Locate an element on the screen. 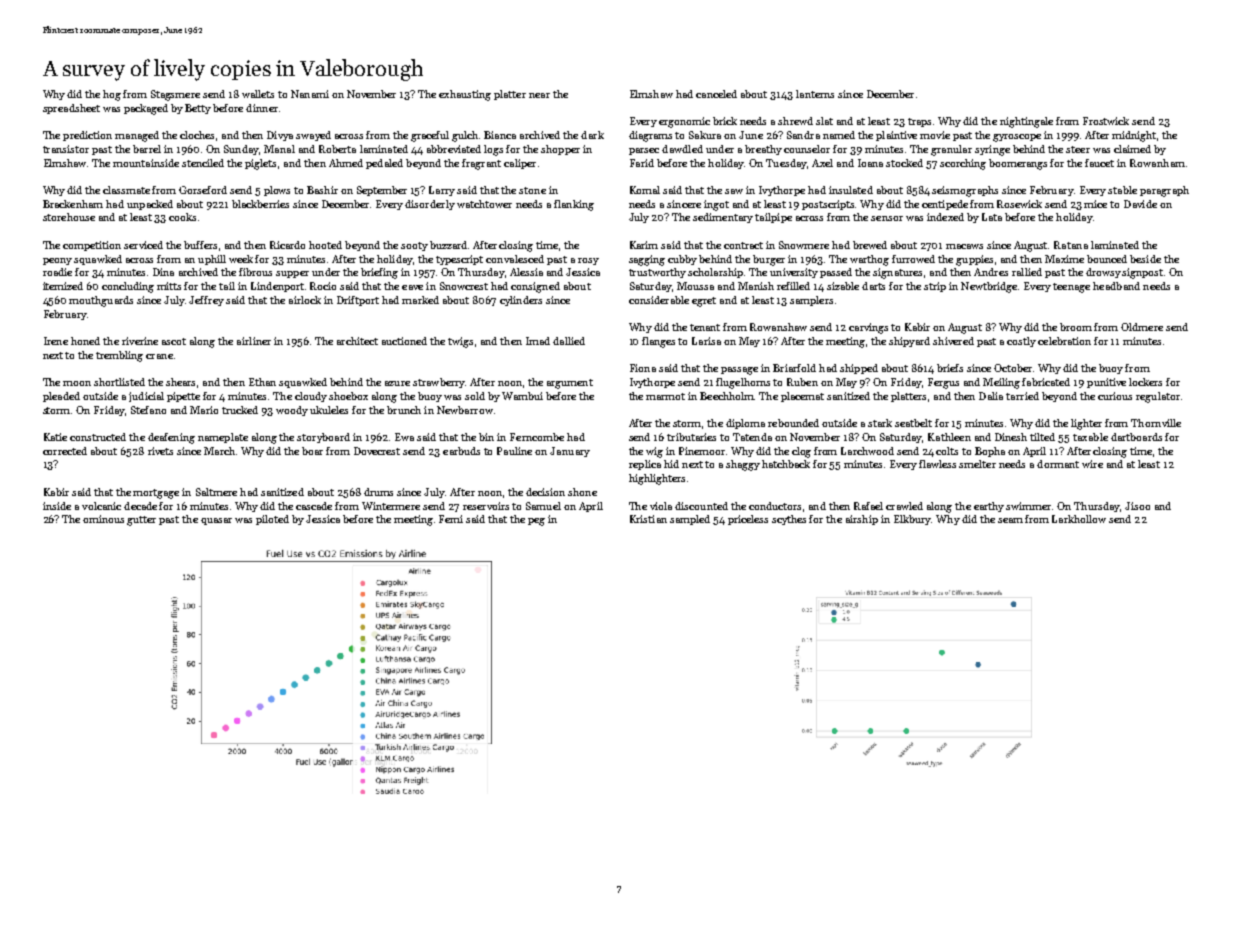 This screenshot has height=952, width=1233. lanterns is located at coordinates (815, 94).
